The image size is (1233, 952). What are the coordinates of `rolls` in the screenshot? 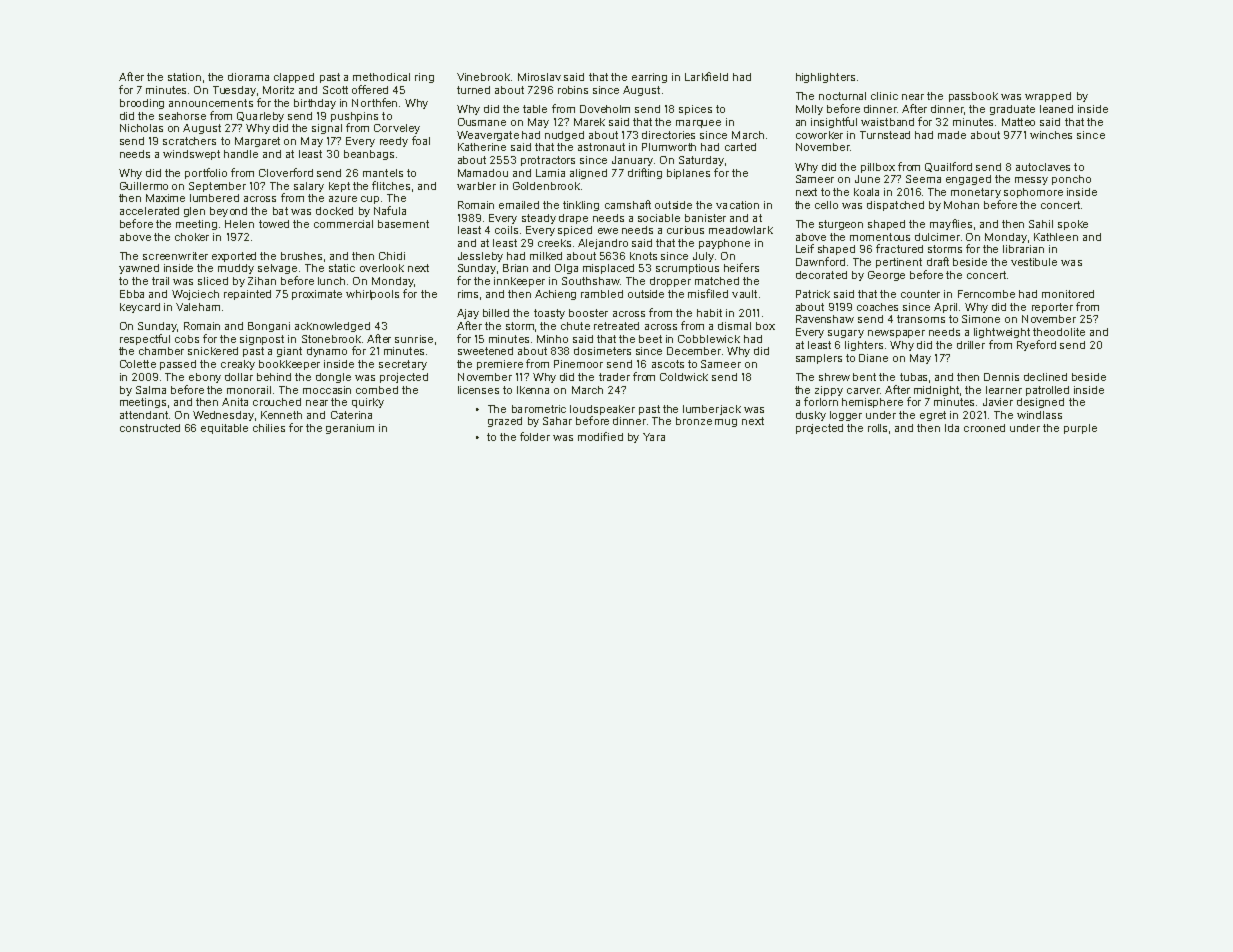 It's located at (877, 428).
